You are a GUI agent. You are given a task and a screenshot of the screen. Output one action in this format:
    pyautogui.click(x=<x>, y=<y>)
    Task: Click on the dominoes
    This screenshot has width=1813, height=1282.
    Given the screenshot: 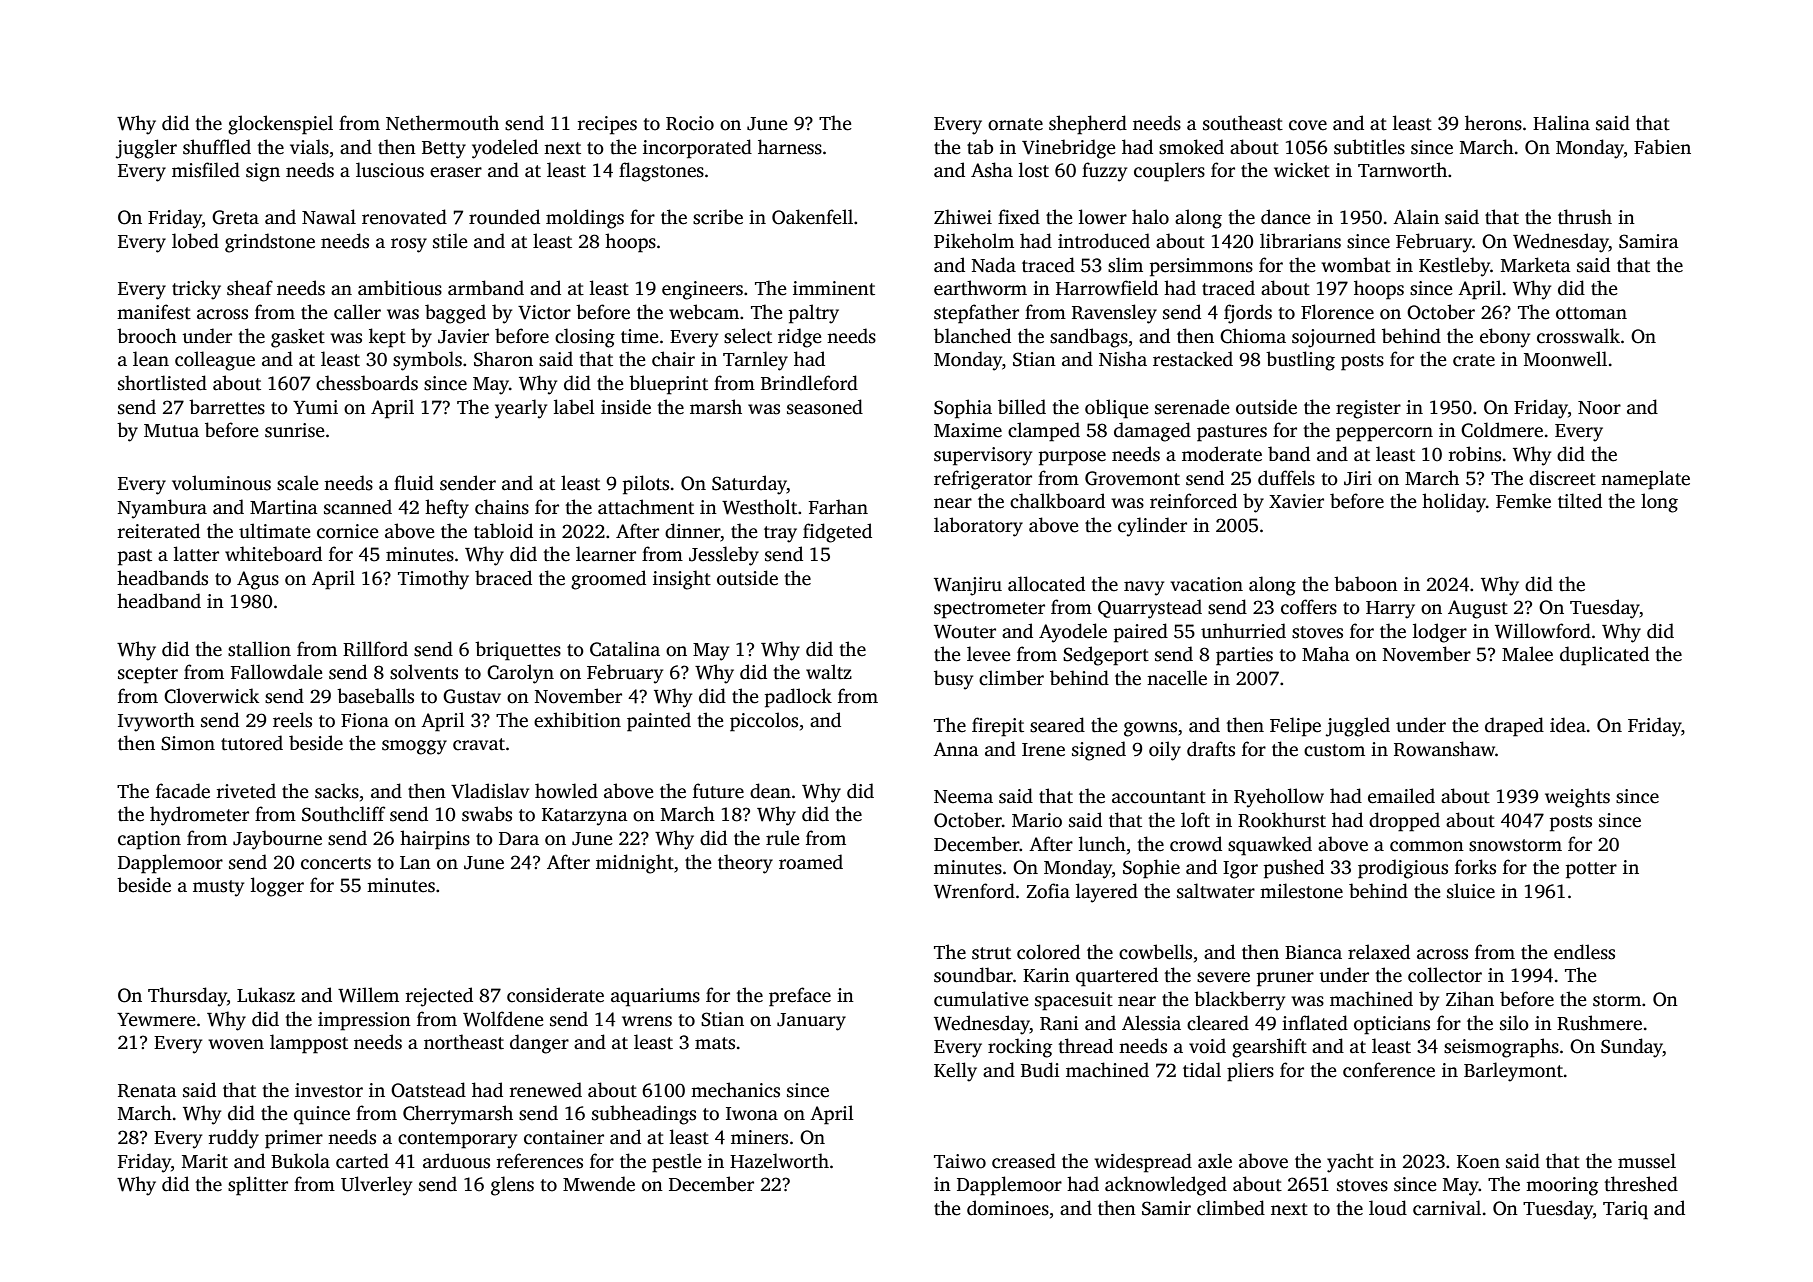 What is the action you would take?
    pyautogui.click(x=1008, y=1208)
